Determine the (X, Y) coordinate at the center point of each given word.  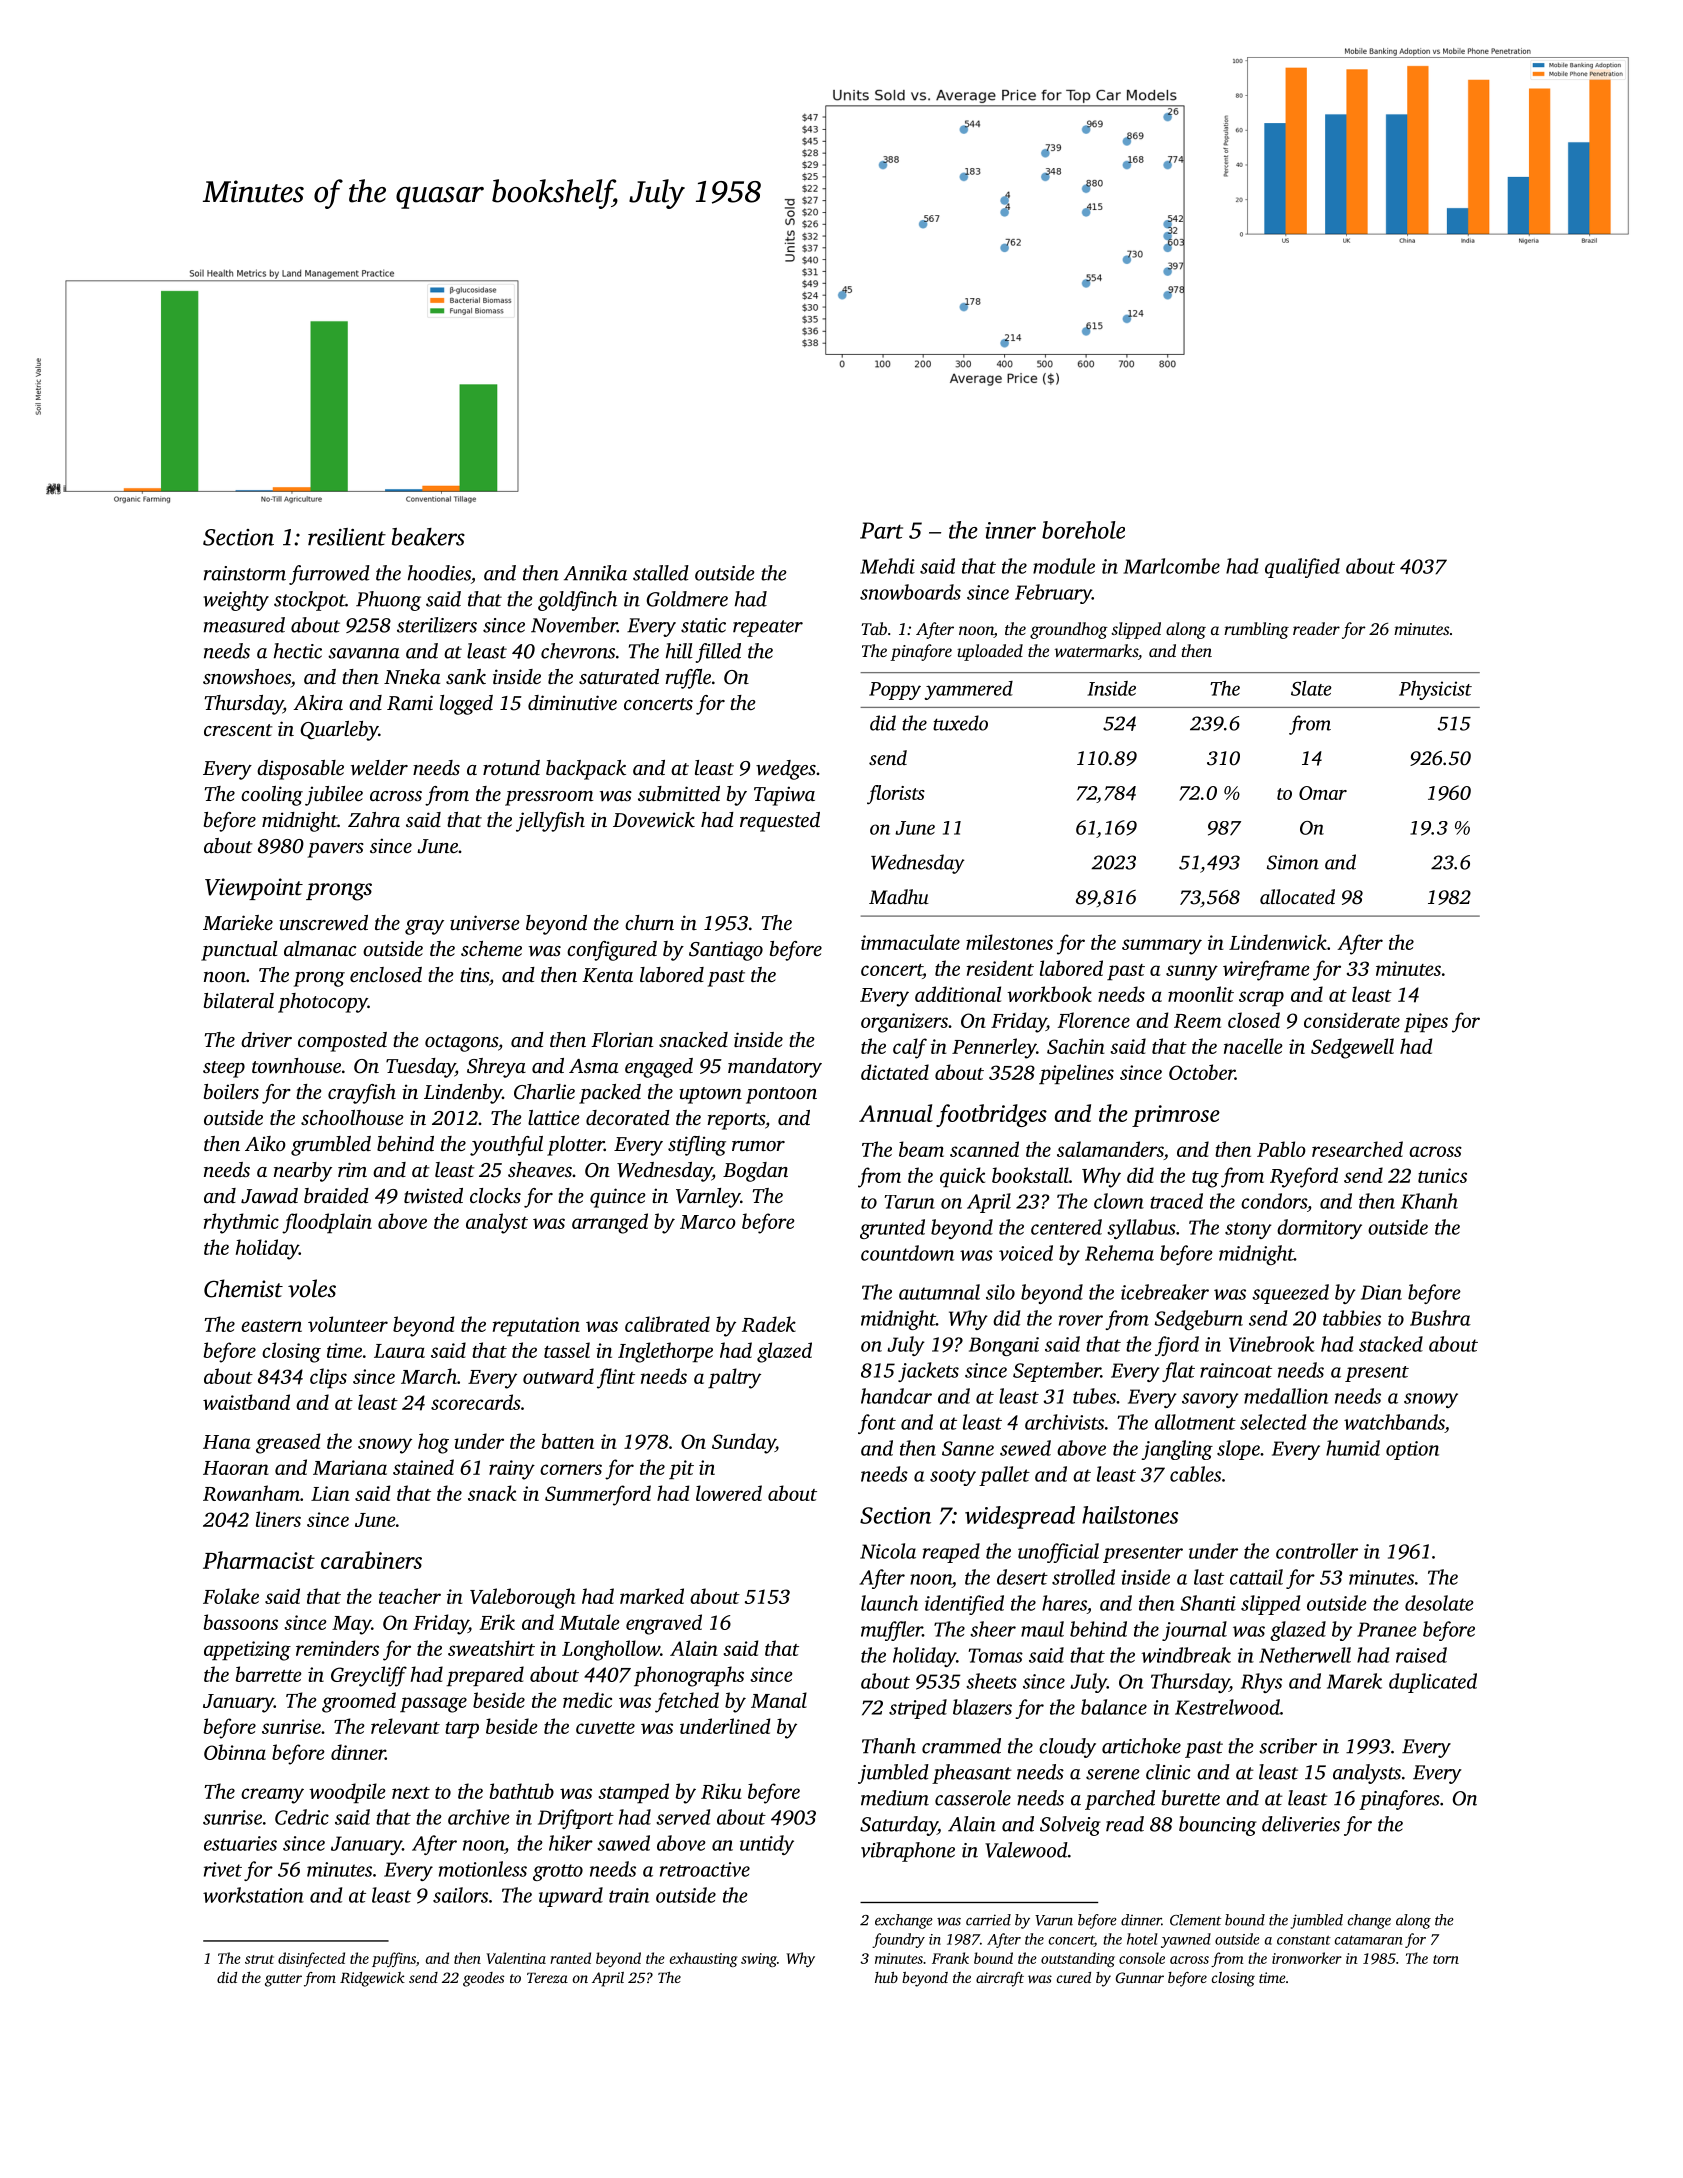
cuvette (605, 1728)
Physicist (1435, 690)
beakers (428, 537)
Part (881, 530)
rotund (511, 767)
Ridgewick (372, 1979)
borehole (1083, 530)
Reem (1197, 1021)
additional (958, 994)
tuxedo (960, 723)
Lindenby (463, 1094)
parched (1120, 1800)
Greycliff (369, 1676)
